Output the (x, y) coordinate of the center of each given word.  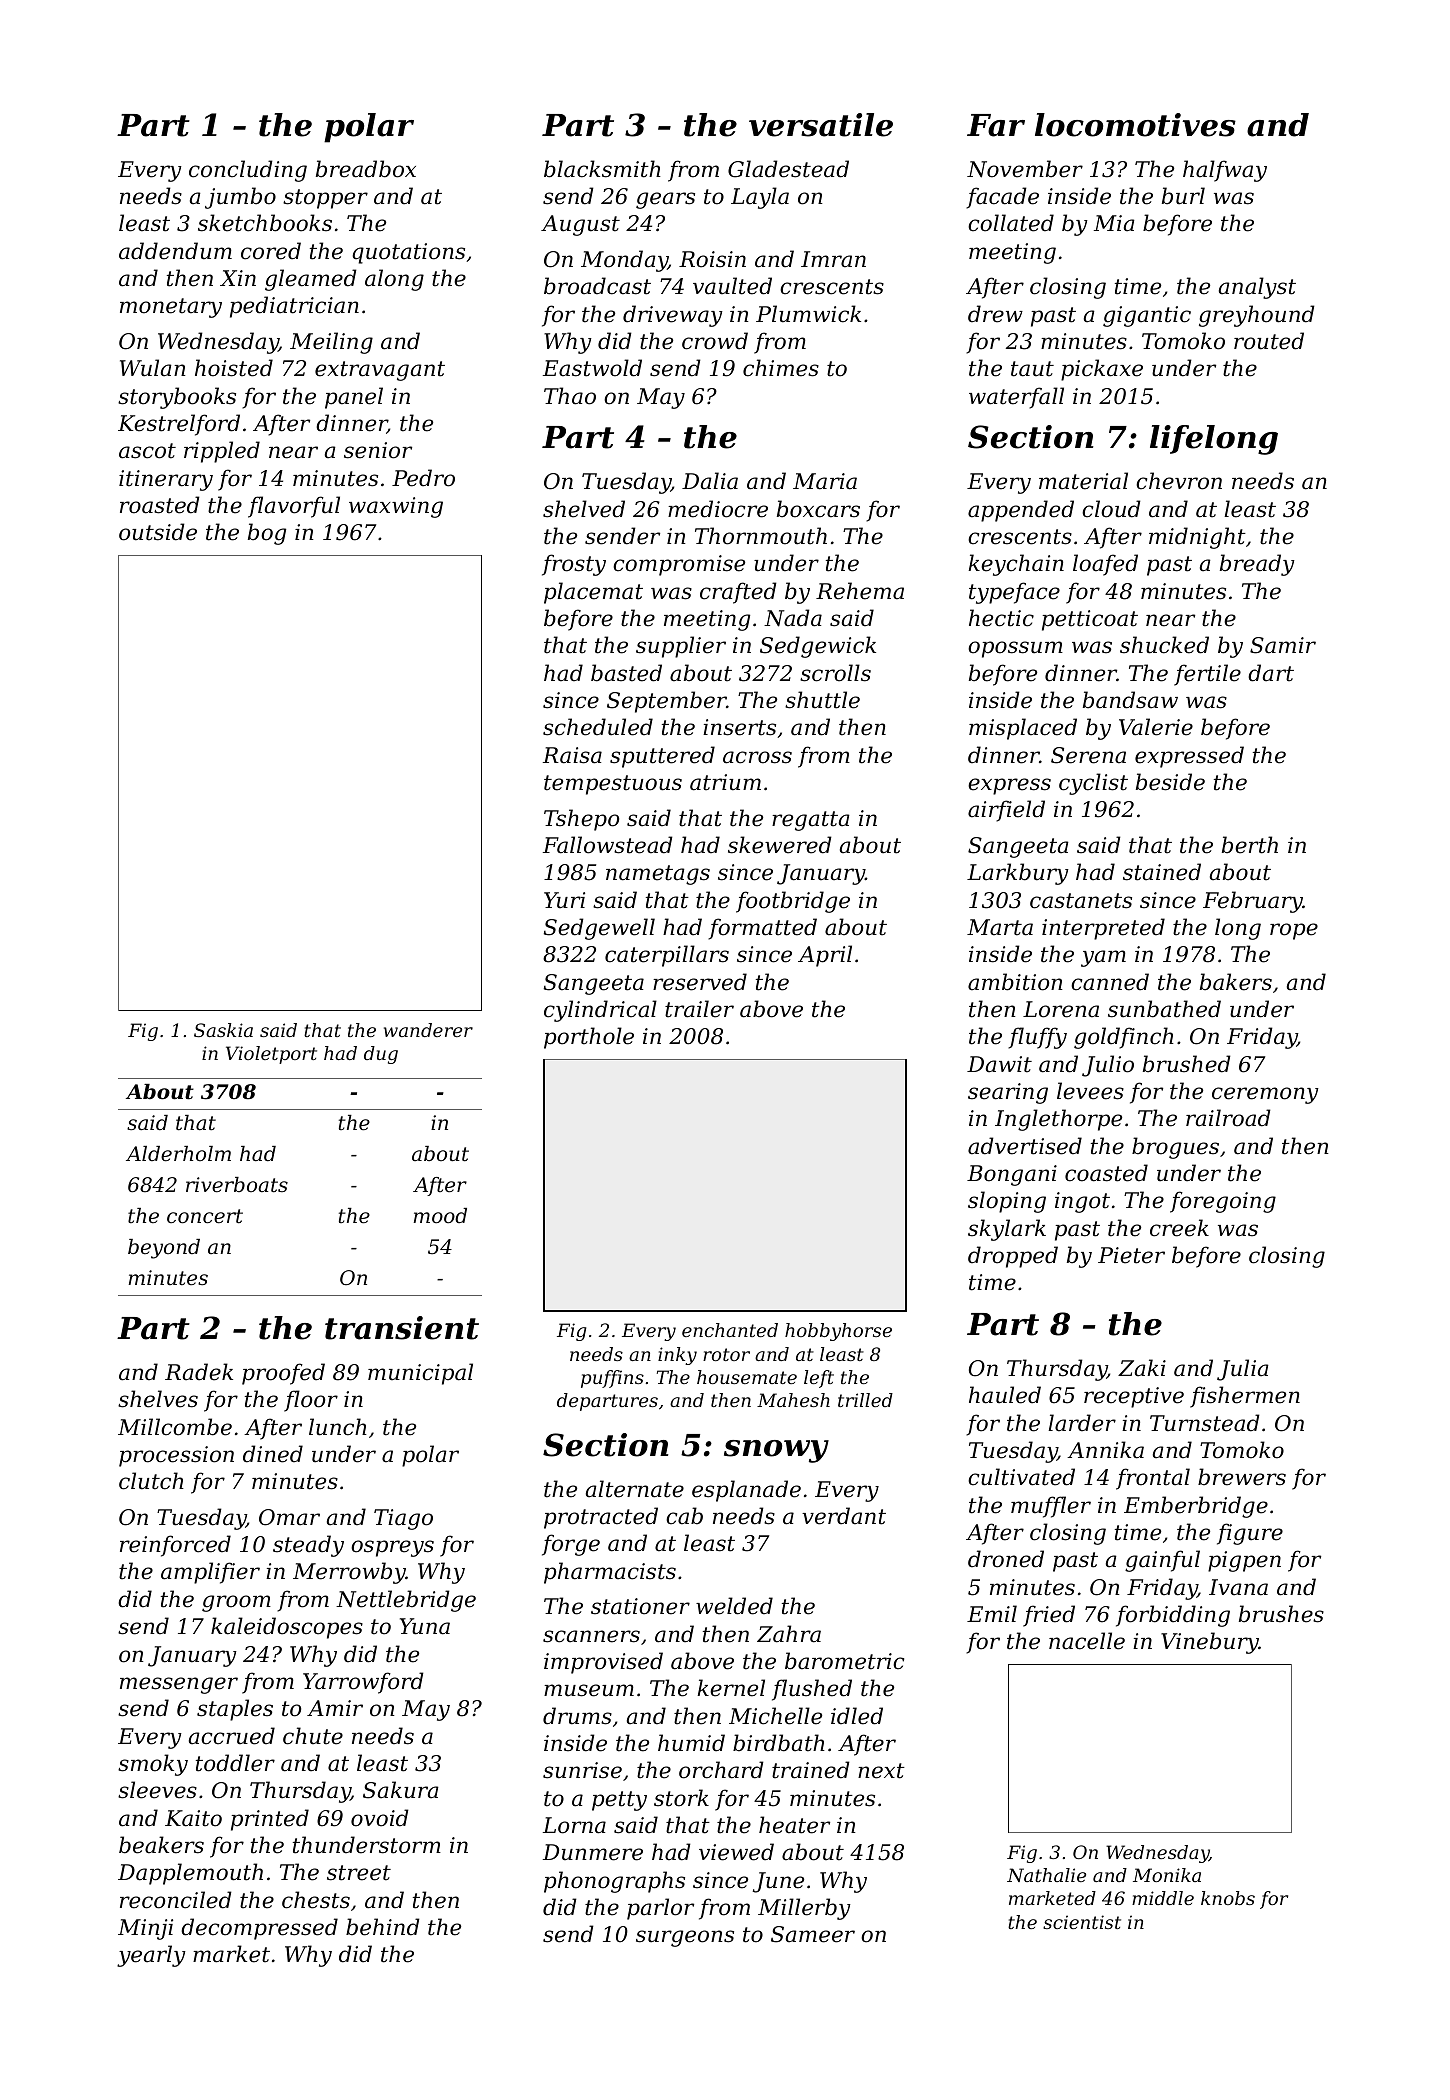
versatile (821, 125)
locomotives (1135, 125)
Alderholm (178, 1154)
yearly (151, 1956)
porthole (589, 1038)
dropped (1013, 1257)
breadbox (366, 169)
